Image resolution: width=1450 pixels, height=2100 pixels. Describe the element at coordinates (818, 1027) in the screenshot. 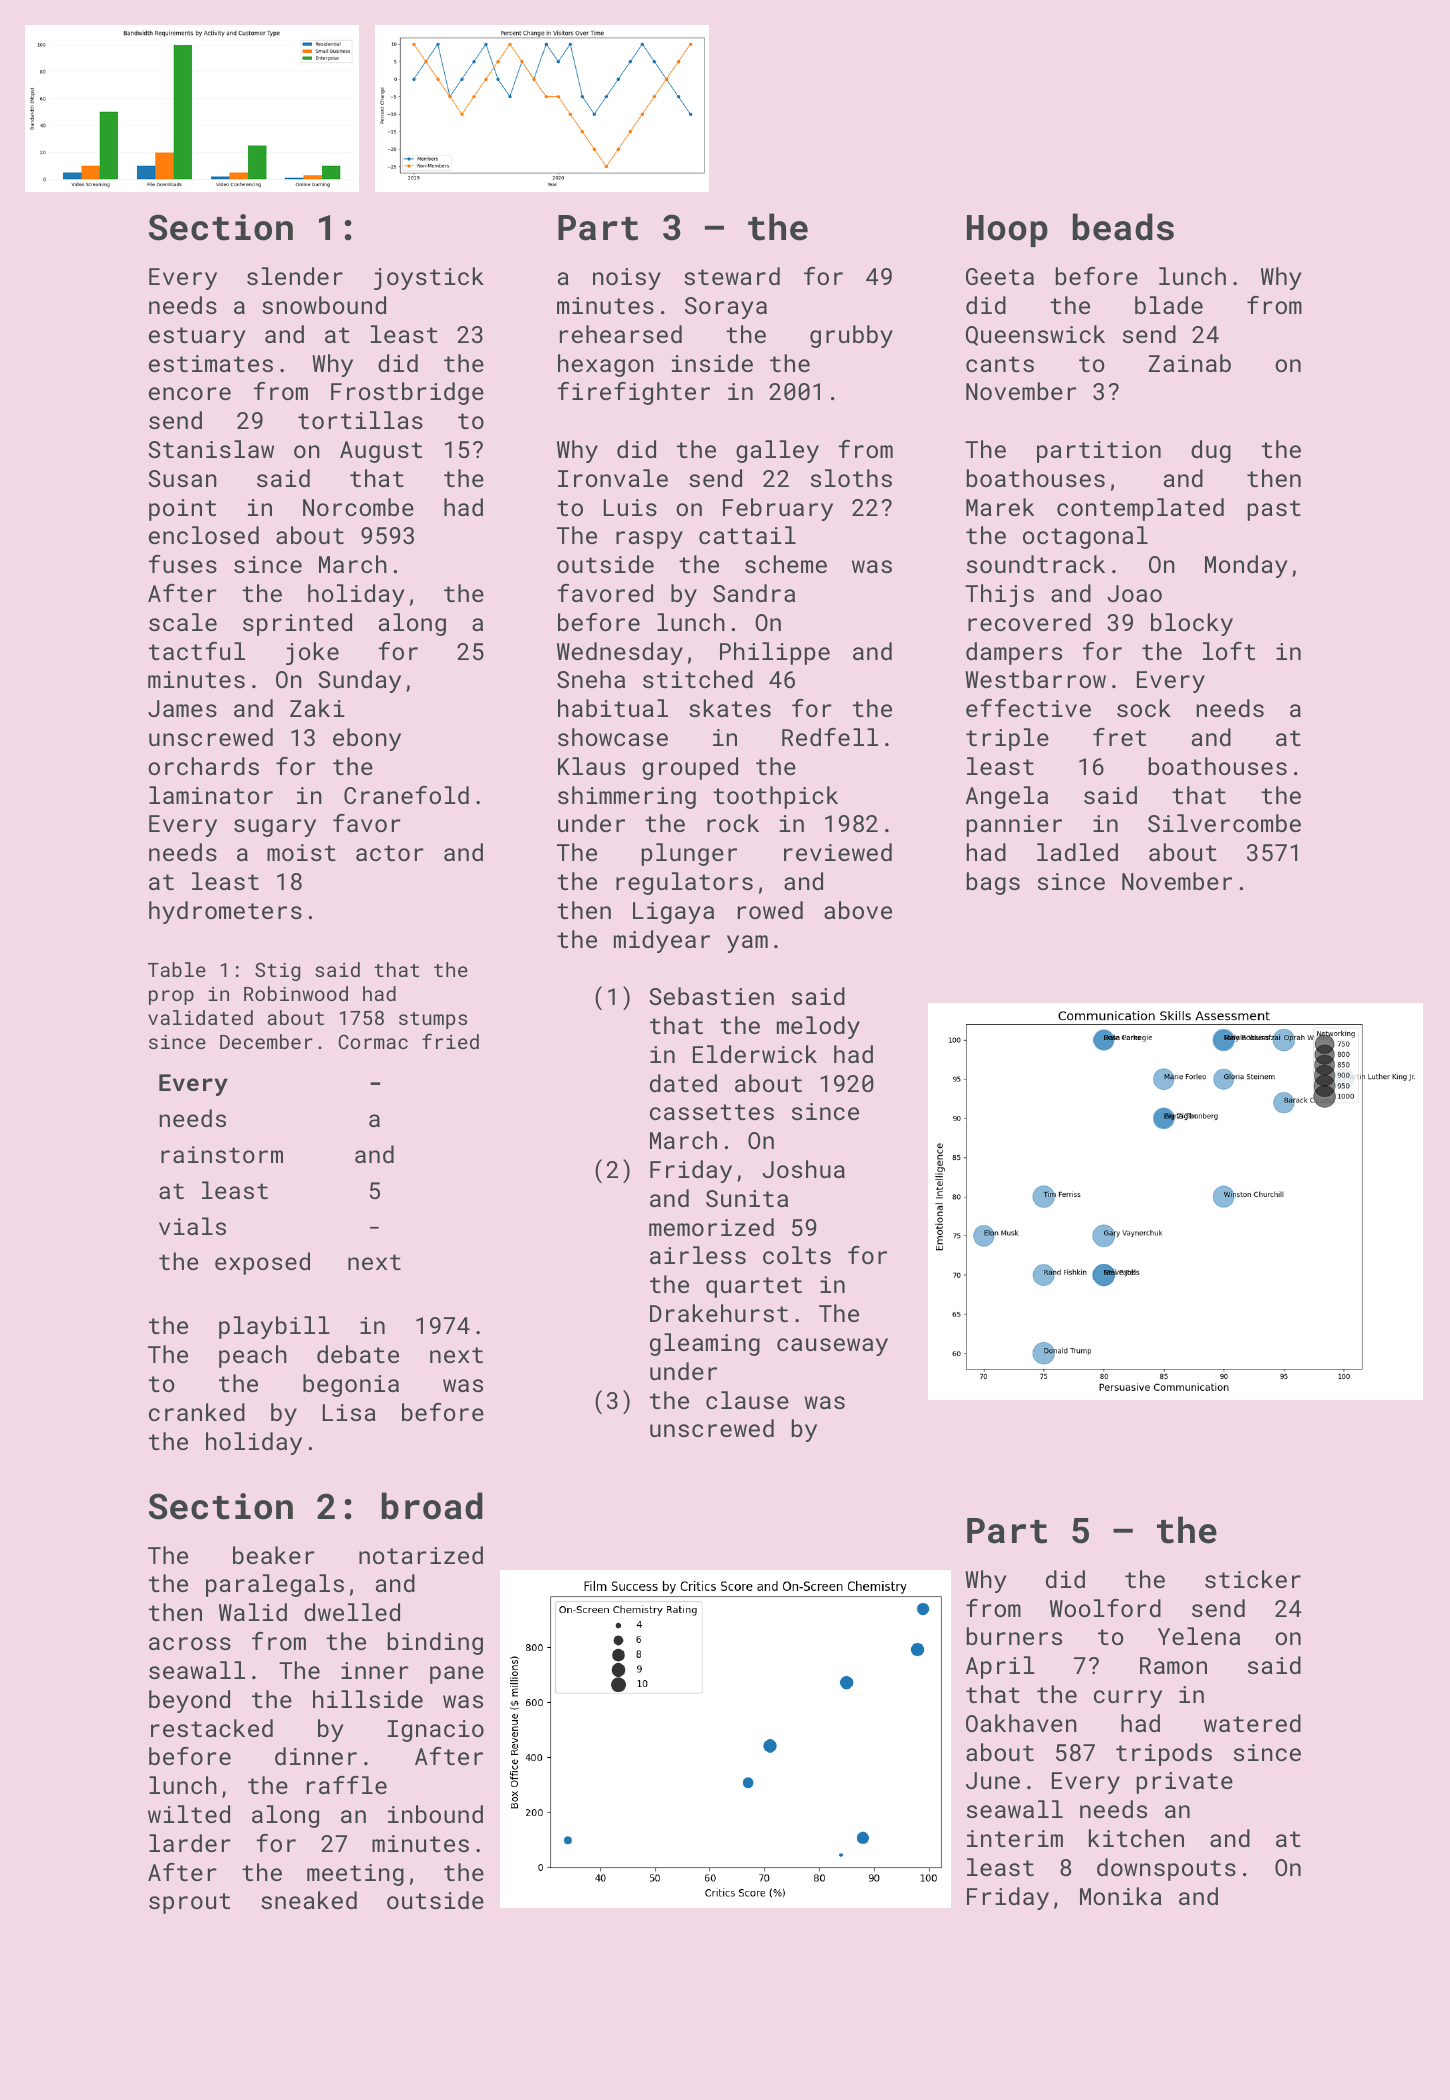

I see `melody` at that location.
